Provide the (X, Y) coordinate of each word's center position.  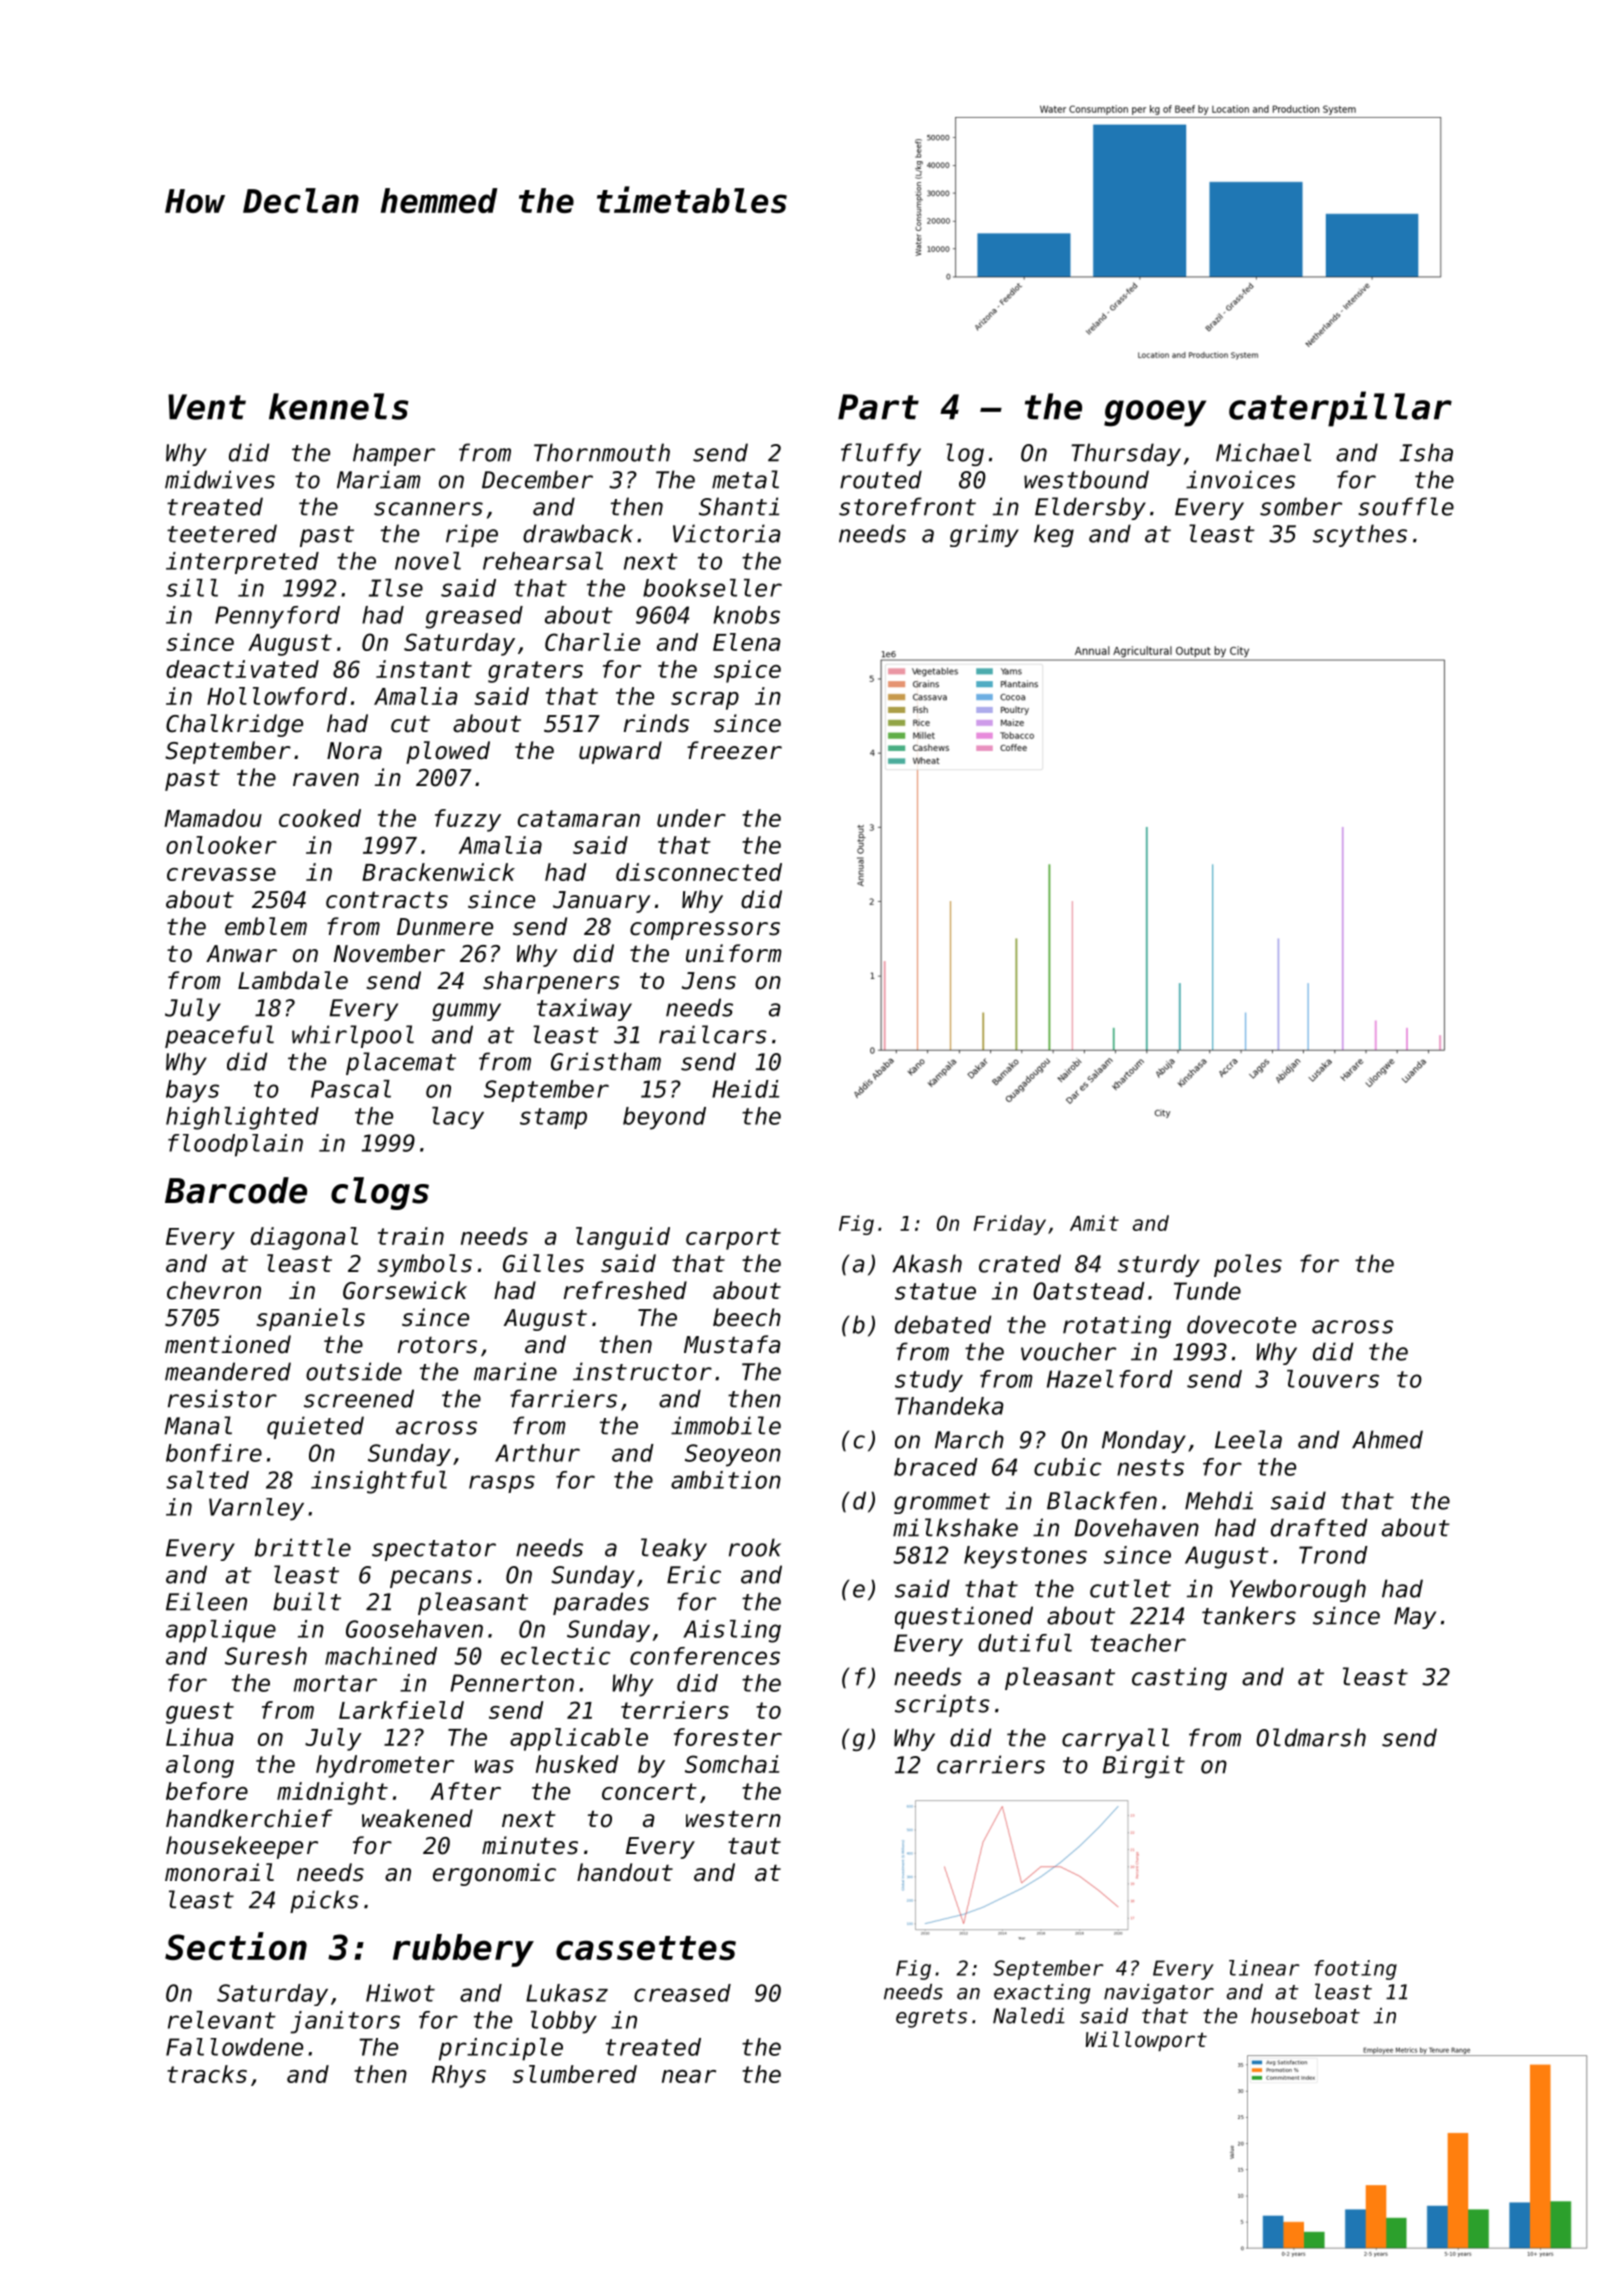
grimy (984, 535)
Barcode (236, 1190)
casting (1179, 1678)
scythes (1360, 535)
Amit (1094, 1223)
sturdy (1159, 1265)
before (207, 1791)
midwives (220, 479)
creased (682, 1993)
